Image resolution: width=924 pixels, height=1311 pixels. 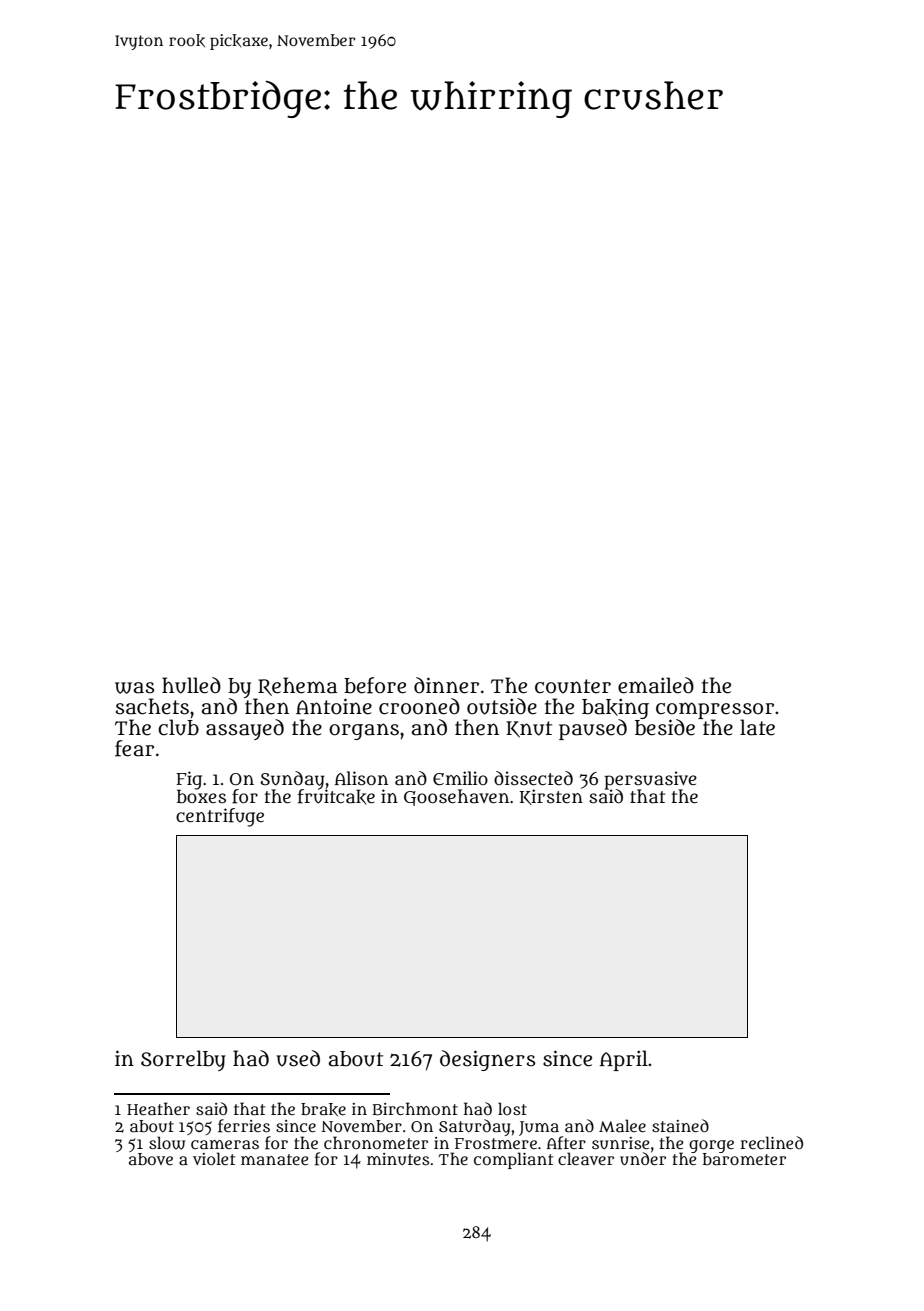 I want to click on brake, so click(x=323, y=1109).
